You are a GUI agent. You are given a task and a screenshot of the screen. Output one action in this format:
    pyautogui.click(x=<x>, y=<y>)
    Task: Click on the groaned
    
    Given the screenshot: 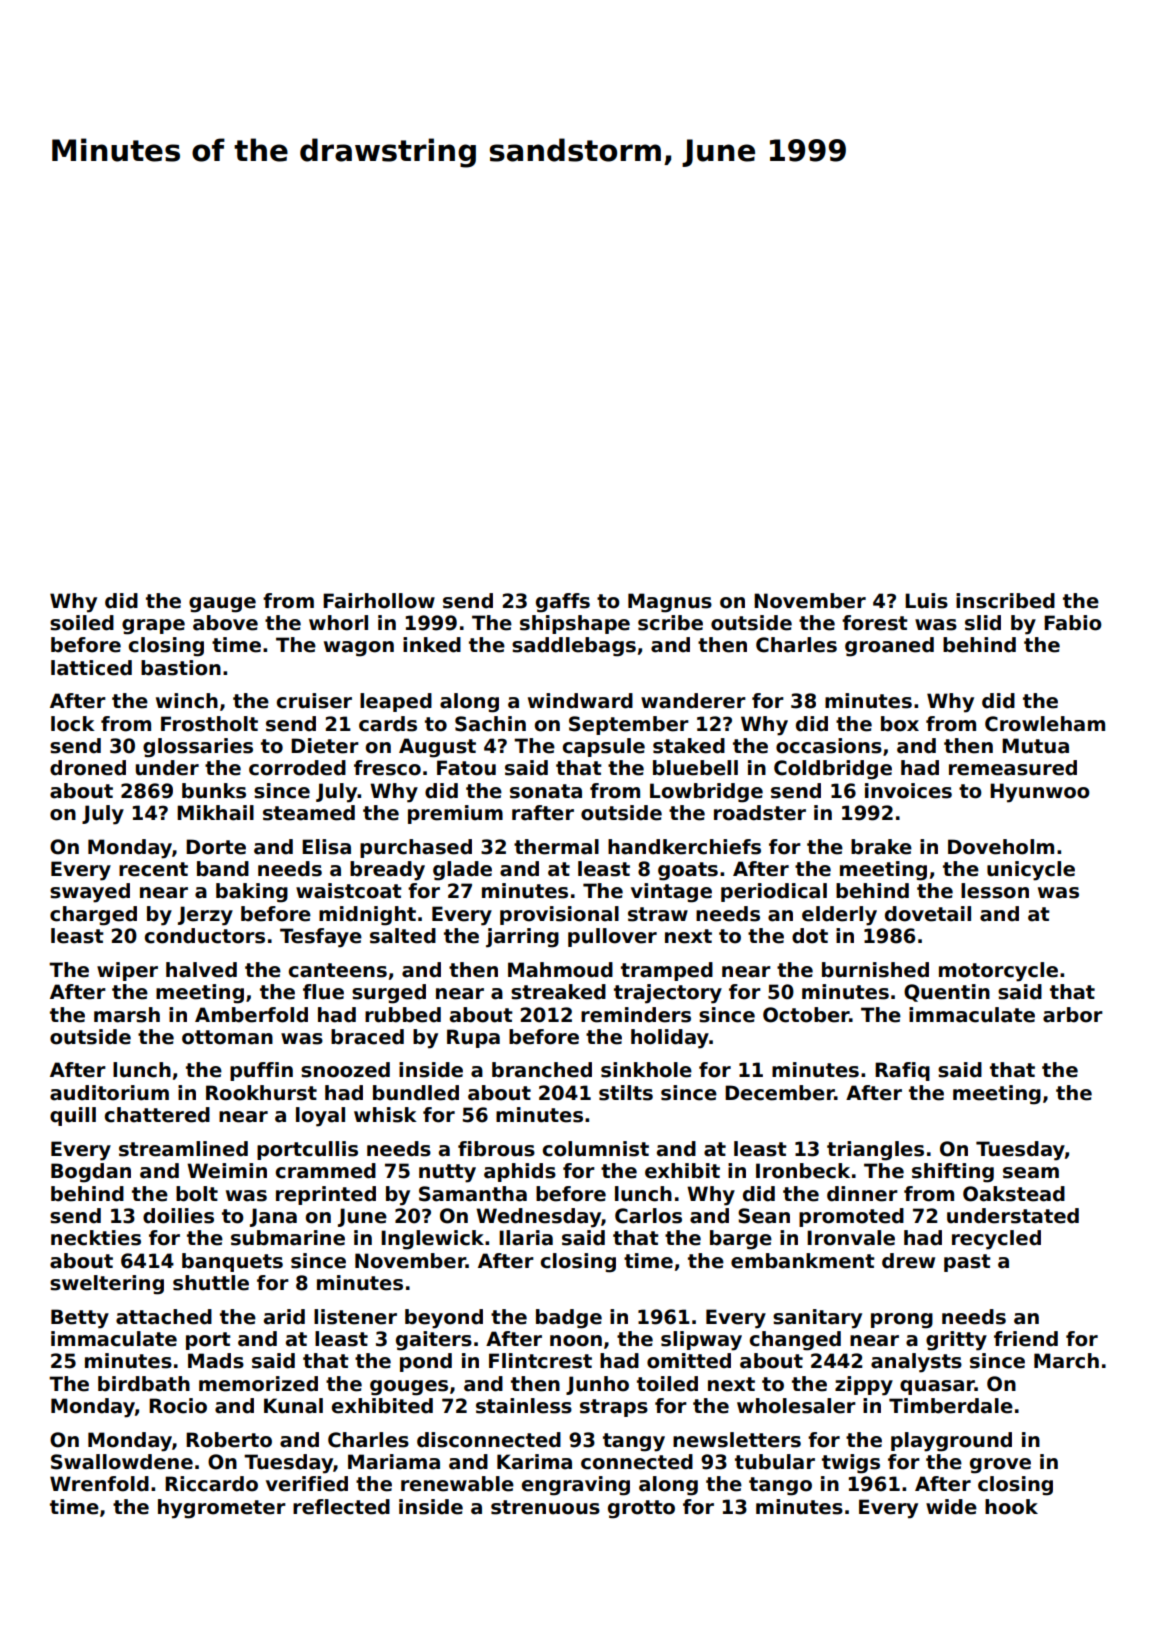 What is the action you would take?
    pyautogui.click(x=889, y=647)
